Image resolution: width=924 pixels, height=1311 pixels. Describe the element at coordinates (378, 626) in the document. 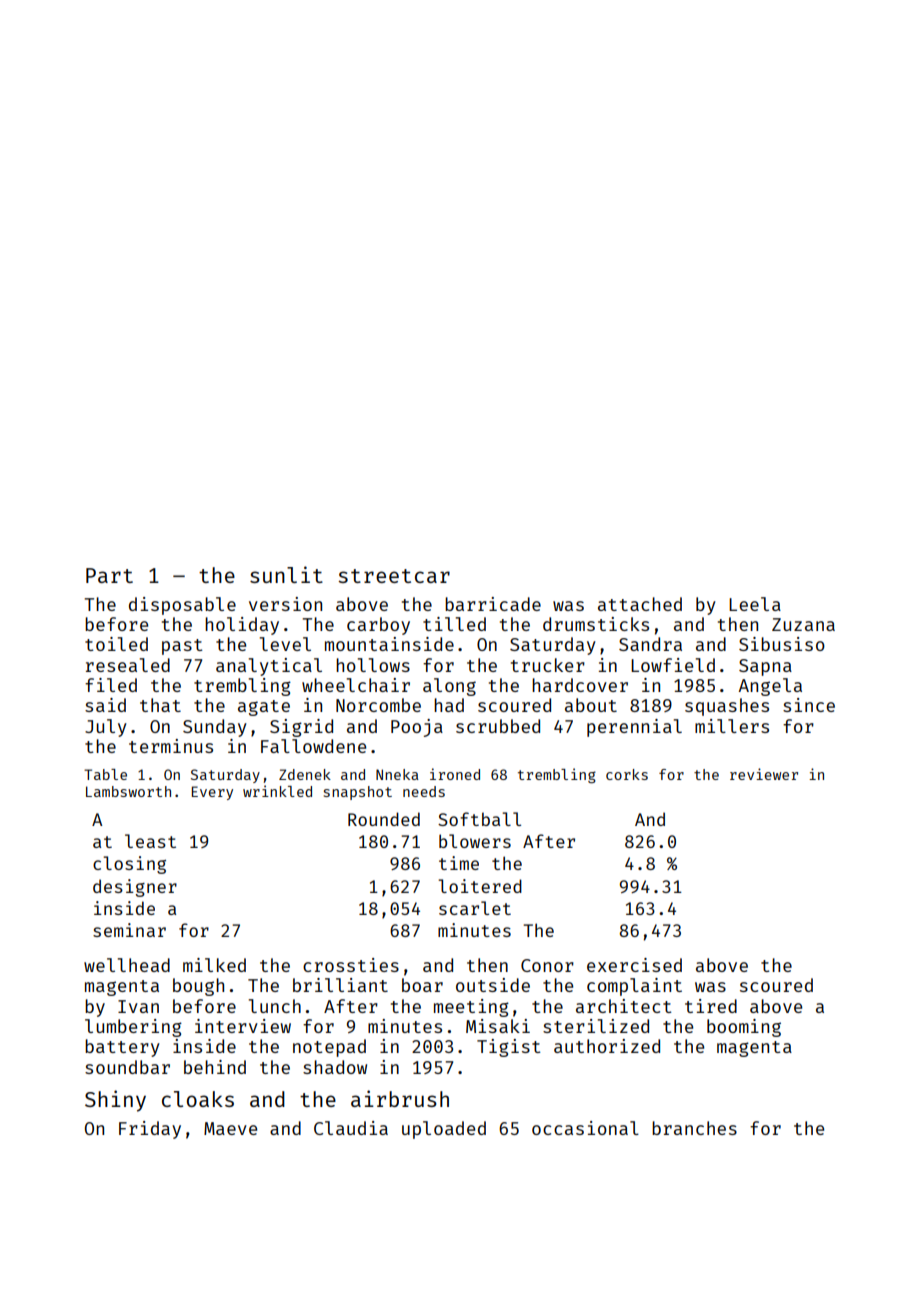

I see `carboy` at that location.
